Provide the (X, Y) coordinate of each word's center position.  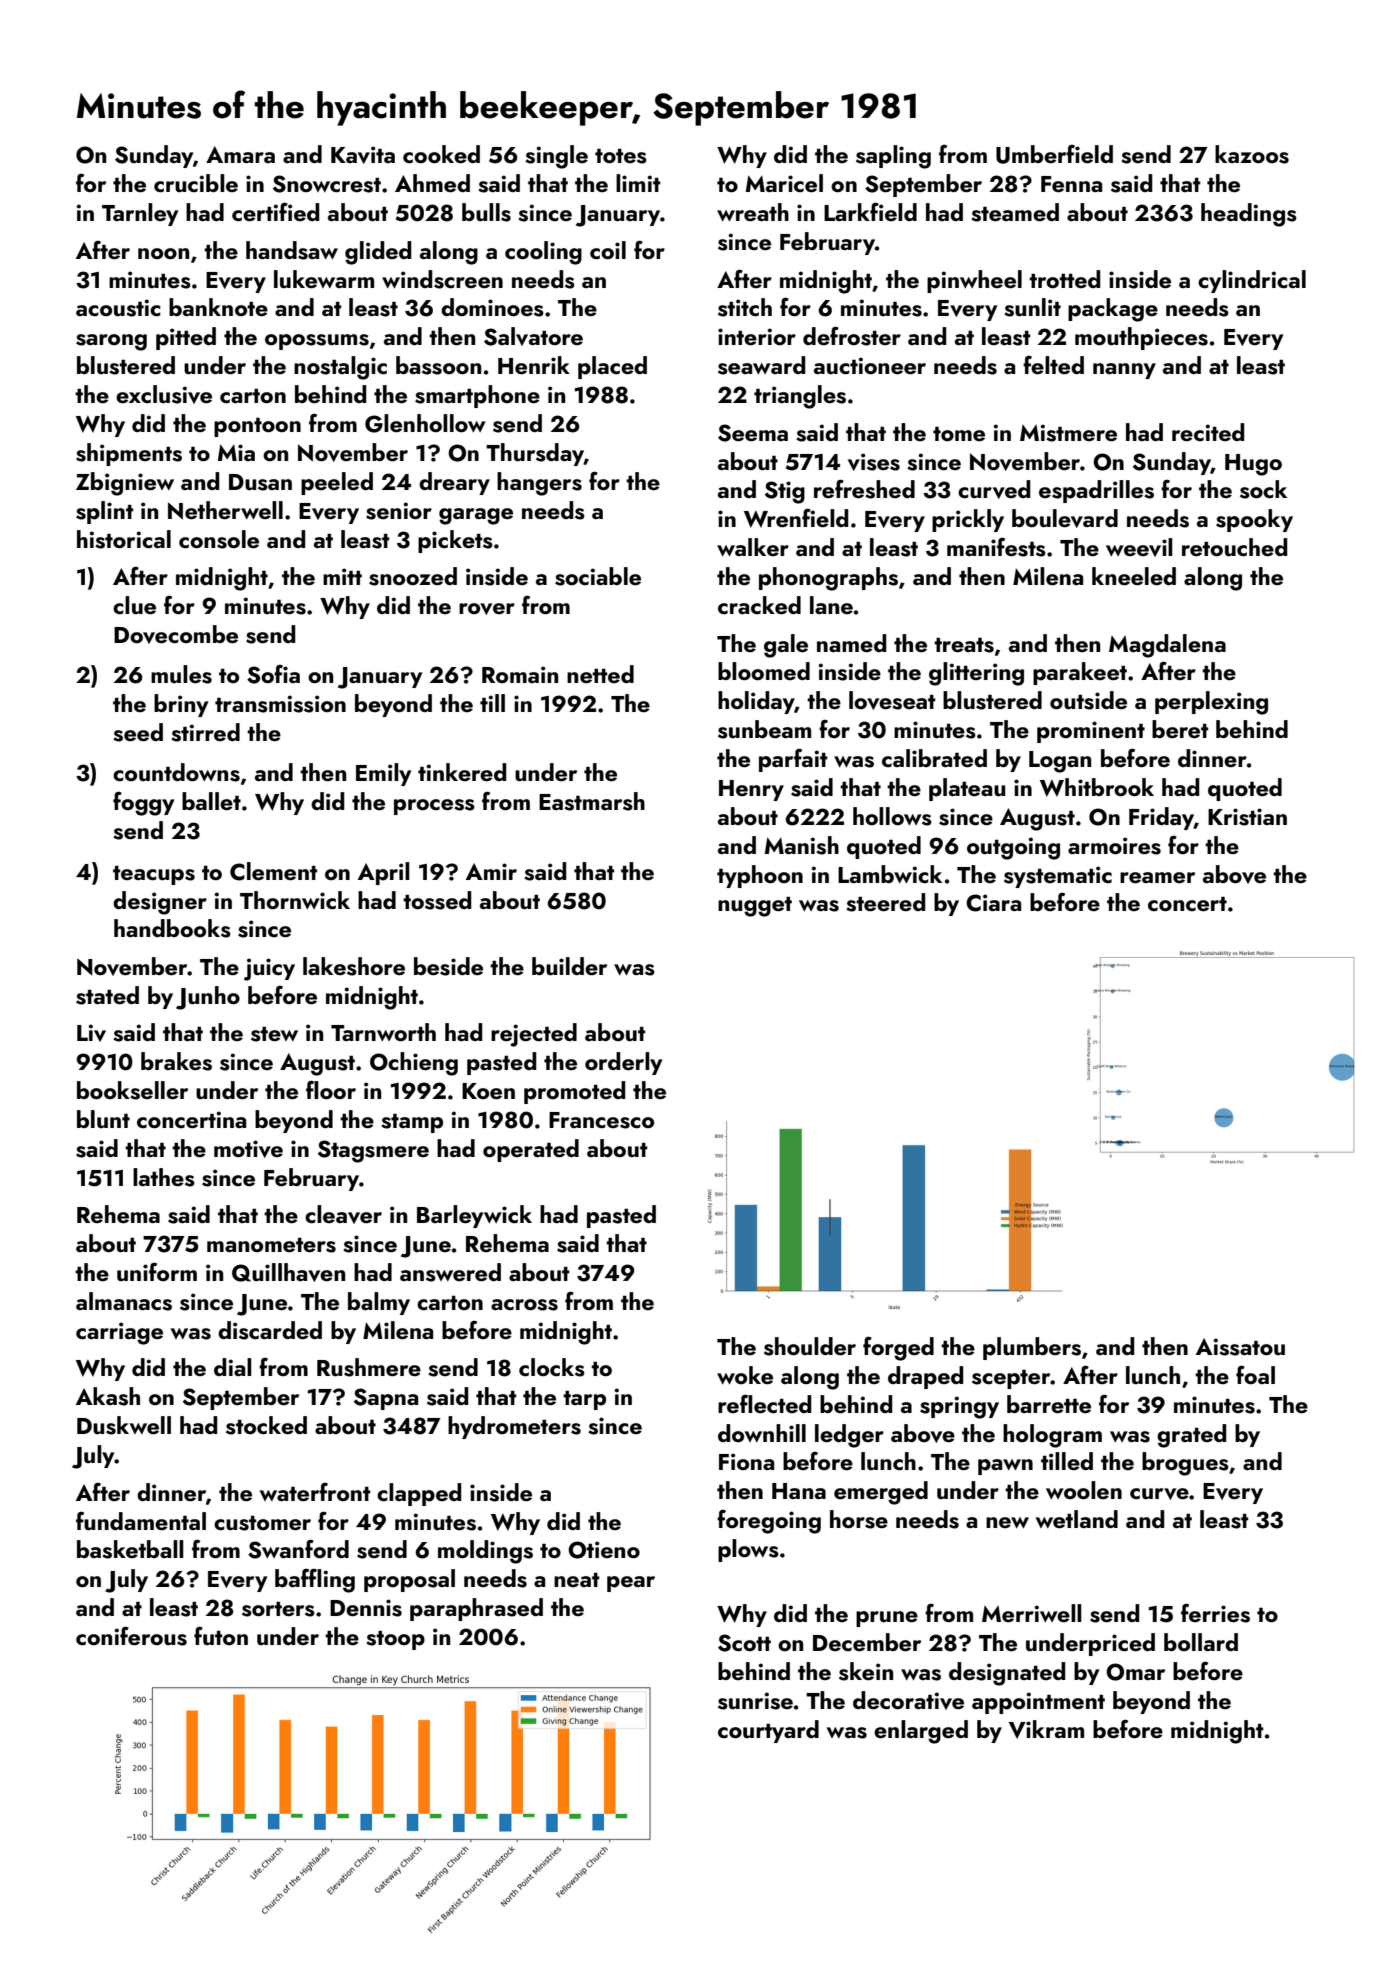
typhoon (760, 876)
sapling (893, 157)
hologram (1052, 1436)
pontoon (257, 427)
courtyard (768, 1731)
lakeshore (354, 966)
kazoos (1252, 154)
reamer (1157, 877)
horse (859, 1519)
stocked (266, 1425)
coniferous (131, 1636)
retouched (1234, 547)
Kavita (363, 155)
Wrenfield (796, 518)
